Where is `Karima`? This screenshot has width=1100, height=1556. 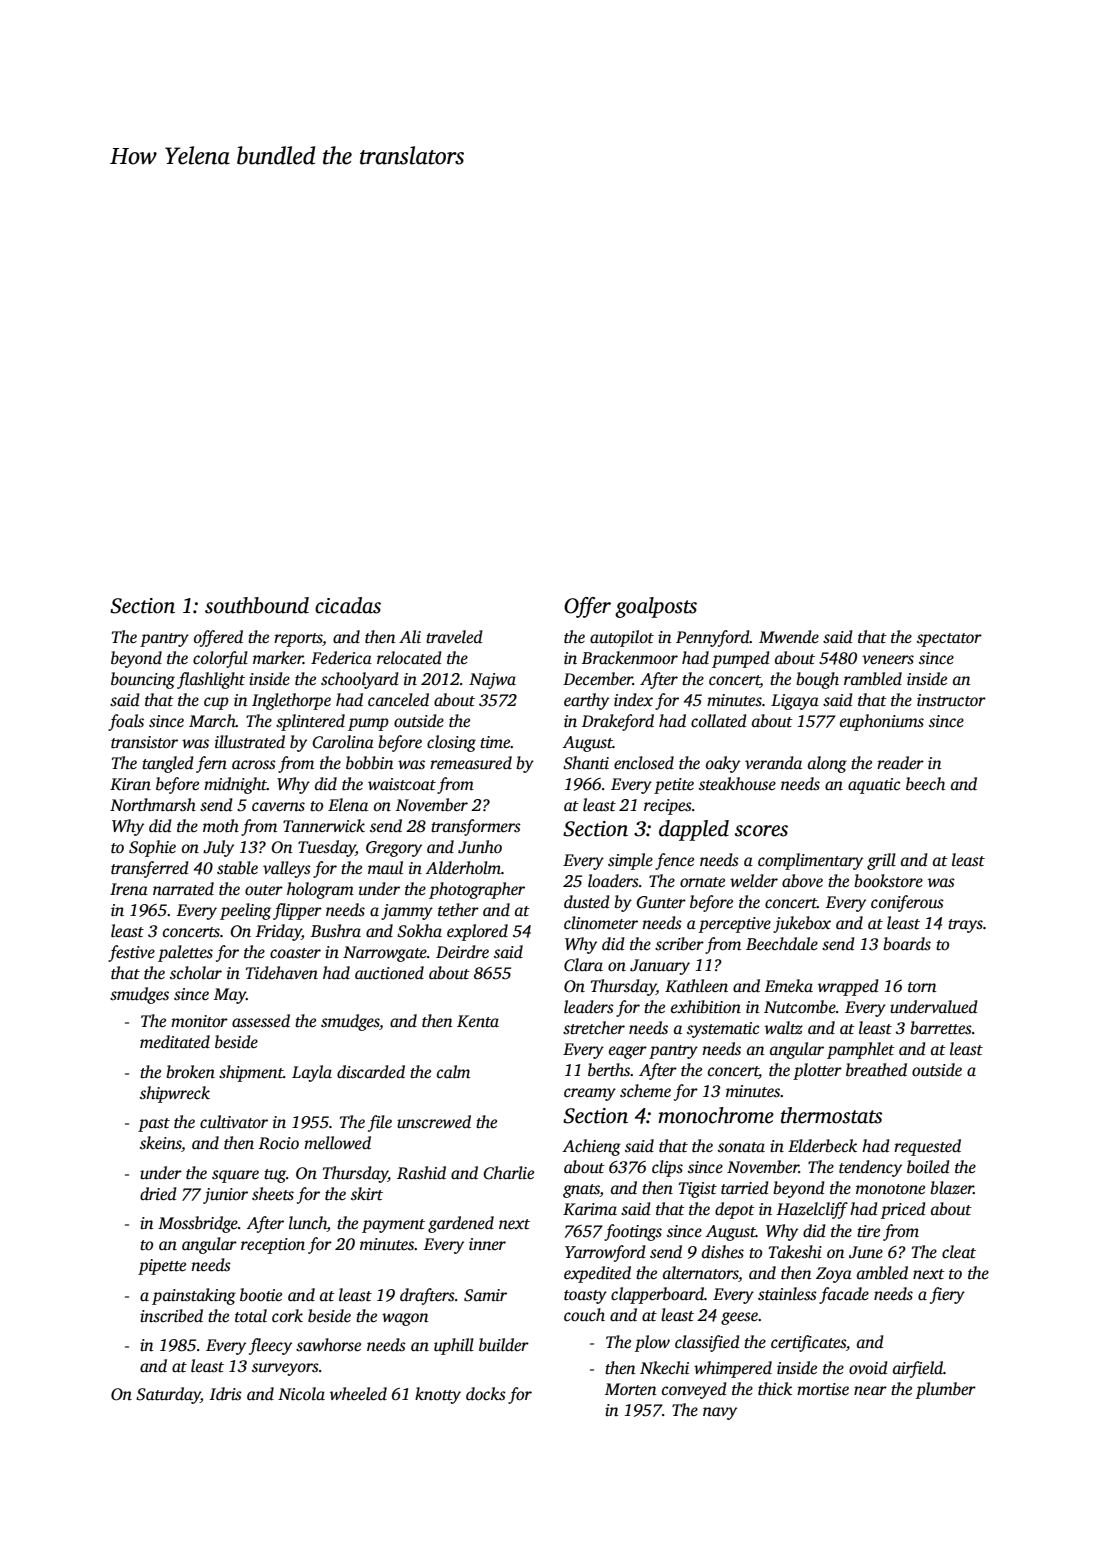
Karima is located at coordinates (590, 1209).
